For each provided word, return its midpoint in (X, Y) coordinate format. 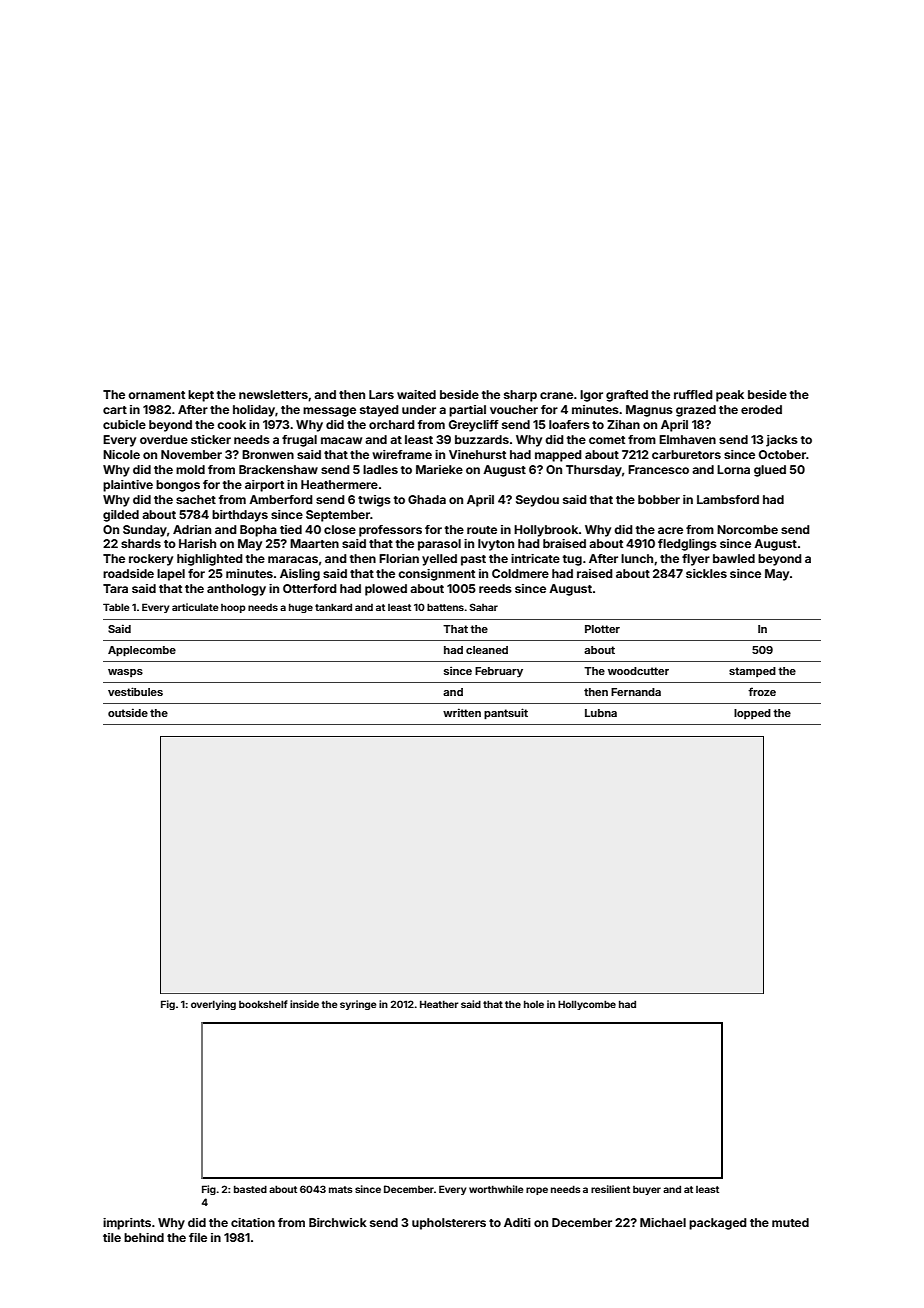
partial (467, 411)
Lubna (601, 713)
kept (201, 396)
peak (730, 396)
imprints (127, 1224)
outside (128, 712)
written (462, 712)
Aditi (517, 1222)
